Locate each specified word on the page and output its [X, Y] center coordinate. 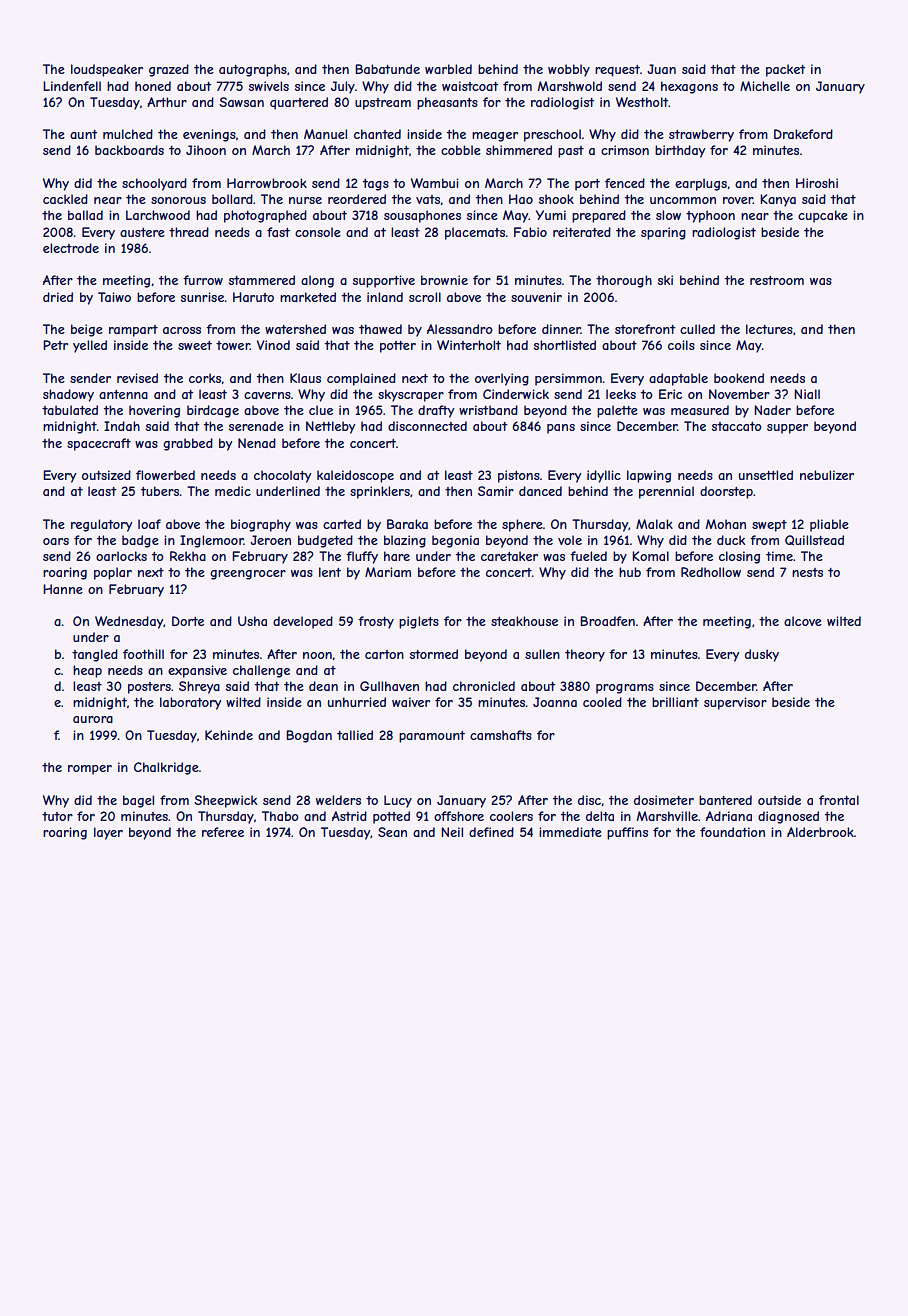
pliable [829, 525]
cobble [461, 150]
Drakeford [803, 134]
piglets [419, 622]
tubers [160, 491]
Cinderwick [516, 394]
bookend [739, 378]
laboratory [191, 703]
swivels [269, 86]
